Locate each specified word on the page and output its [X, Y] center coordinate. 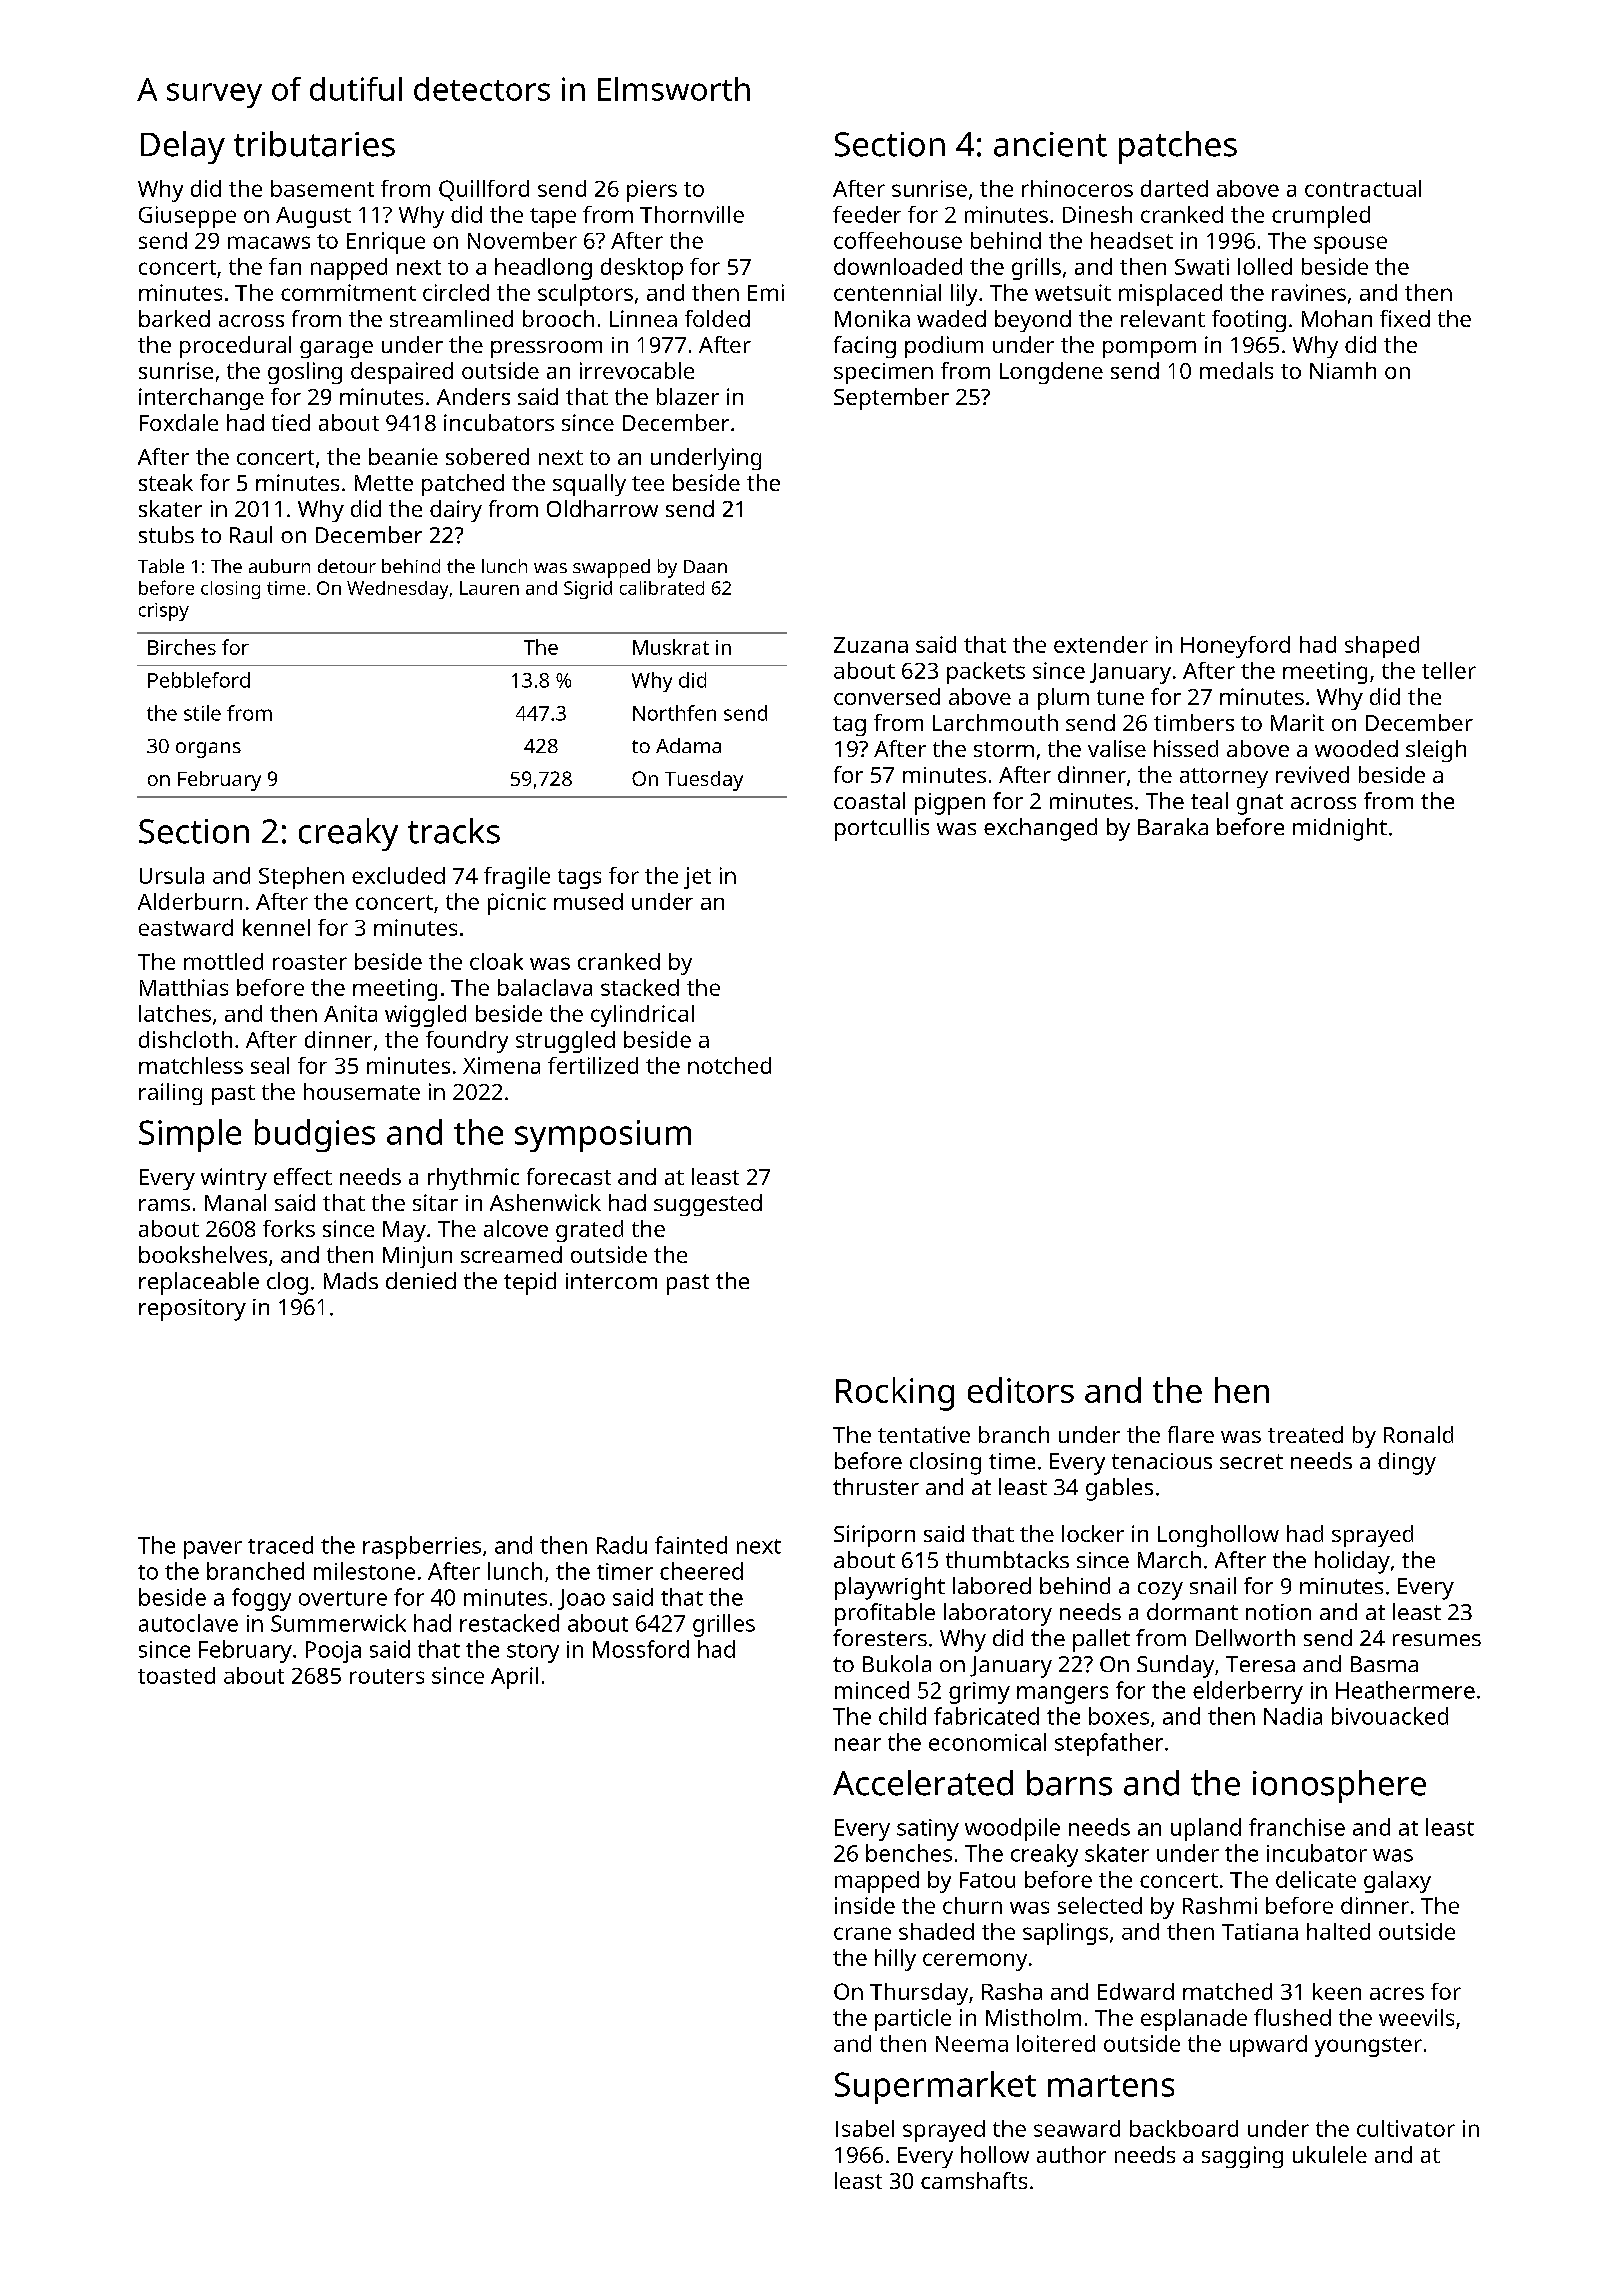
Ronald [1418, 1434]
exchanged [1040, 829]
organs [208, 750]
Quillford [484, 190]
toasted [176, 1675]
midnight [1340, 829]
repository [192, 1310]
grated [589, 1231]
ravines [1309, 292]
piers [652, 191]
